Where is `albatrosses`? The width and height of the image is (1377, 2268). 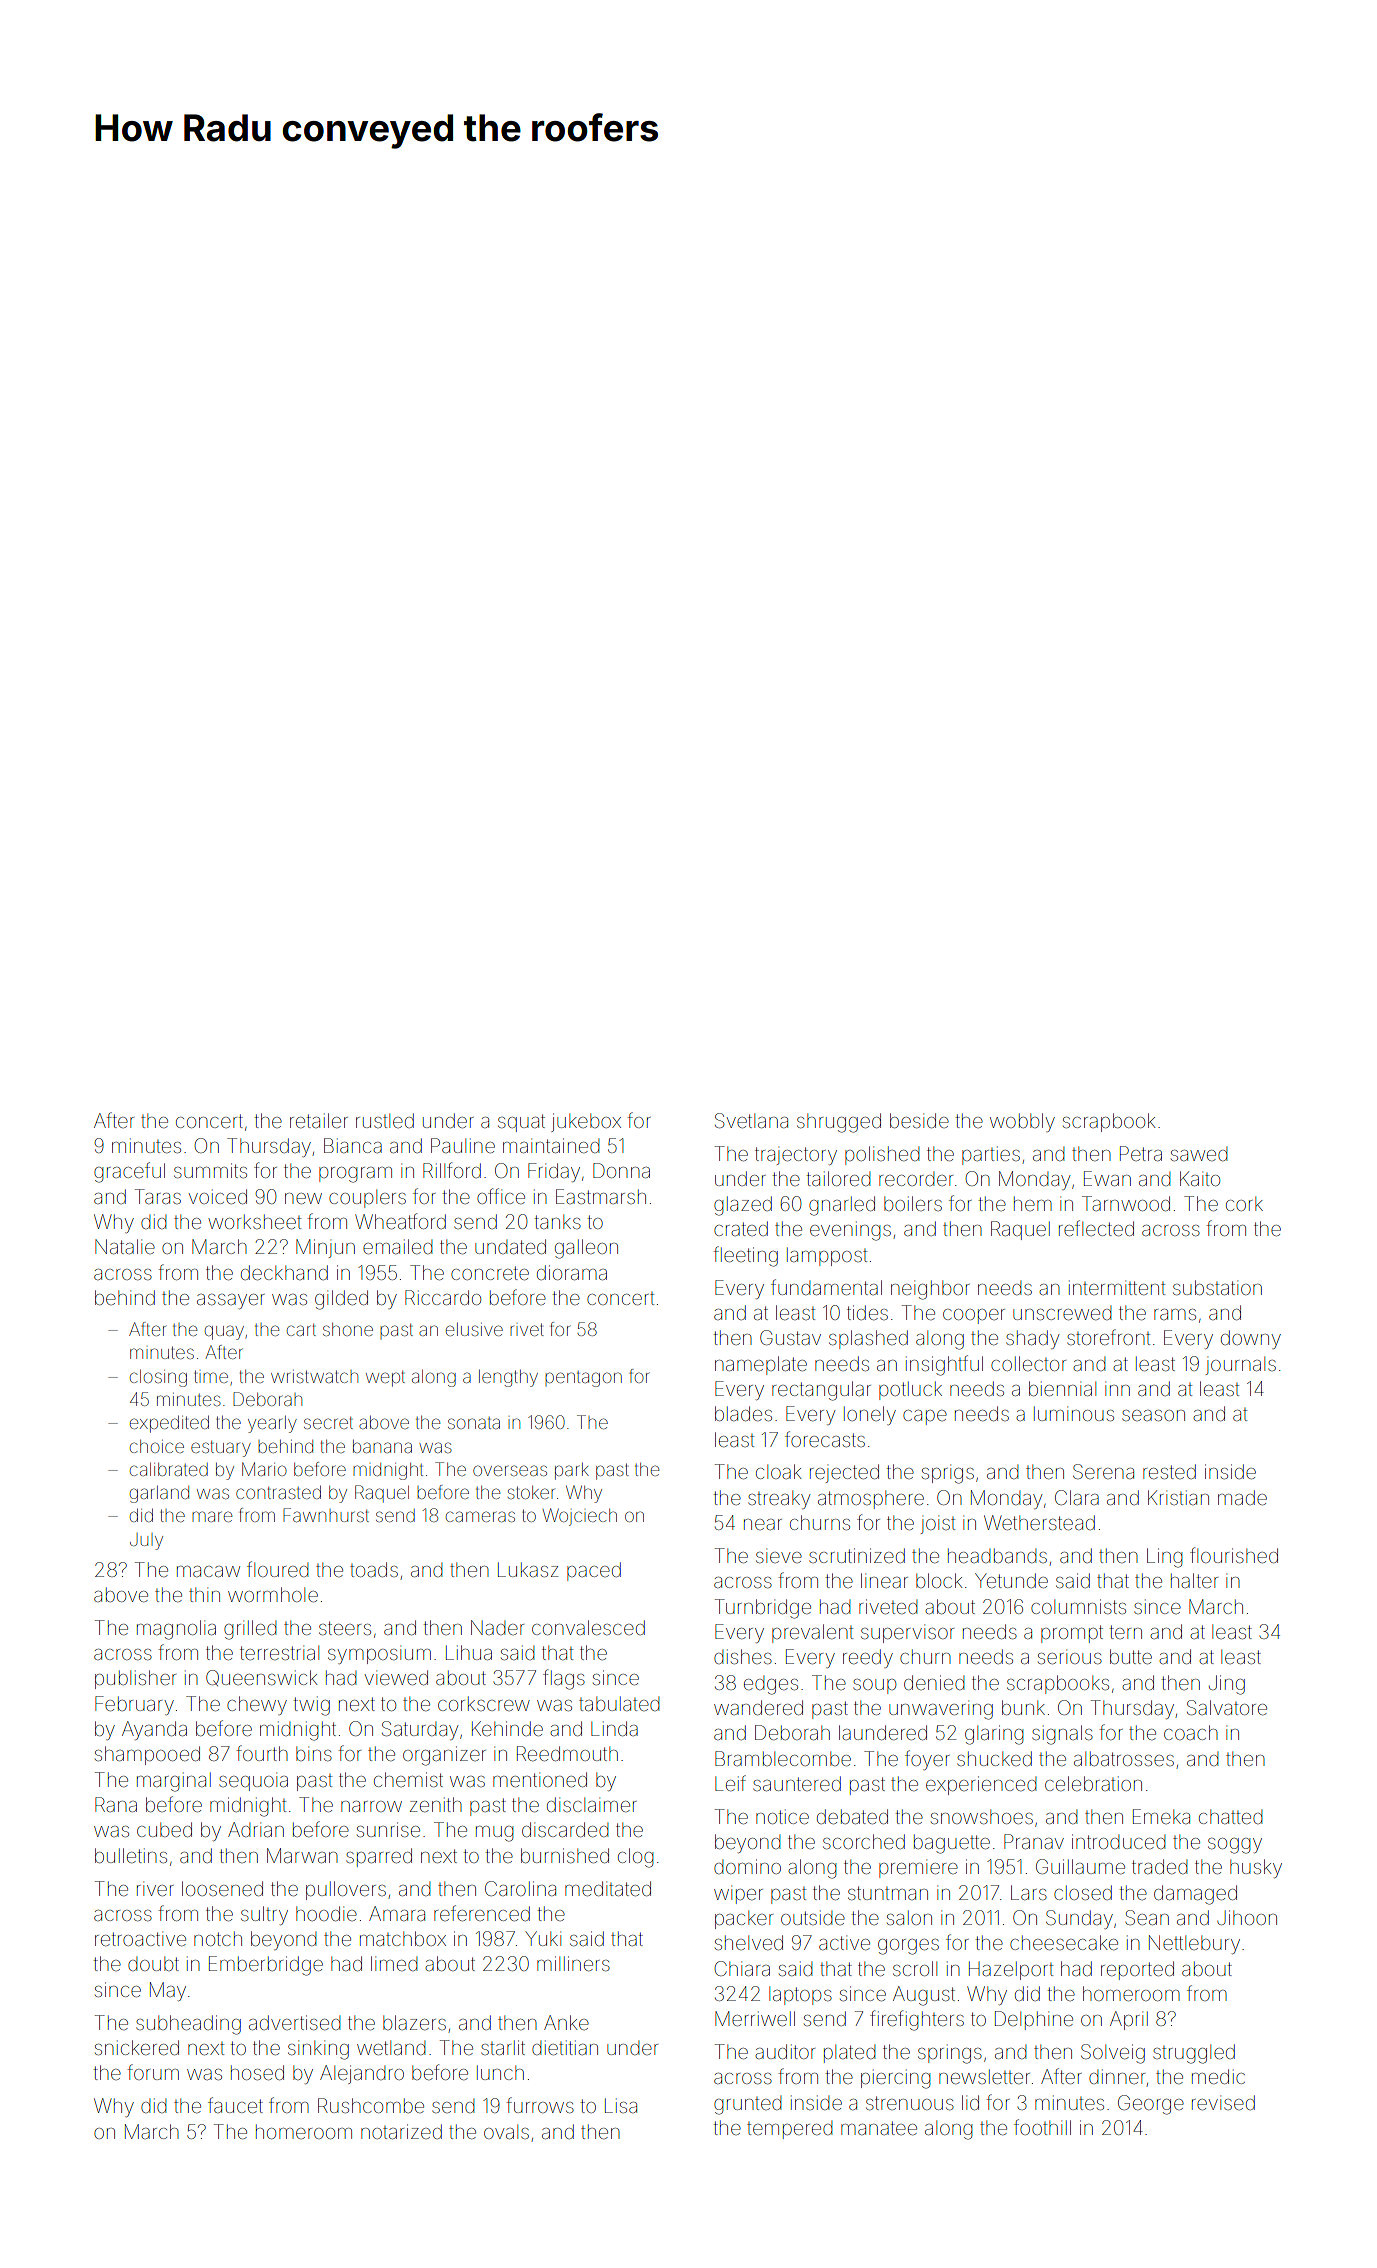 albatrosses is located at coordinates (1124, 1758).
